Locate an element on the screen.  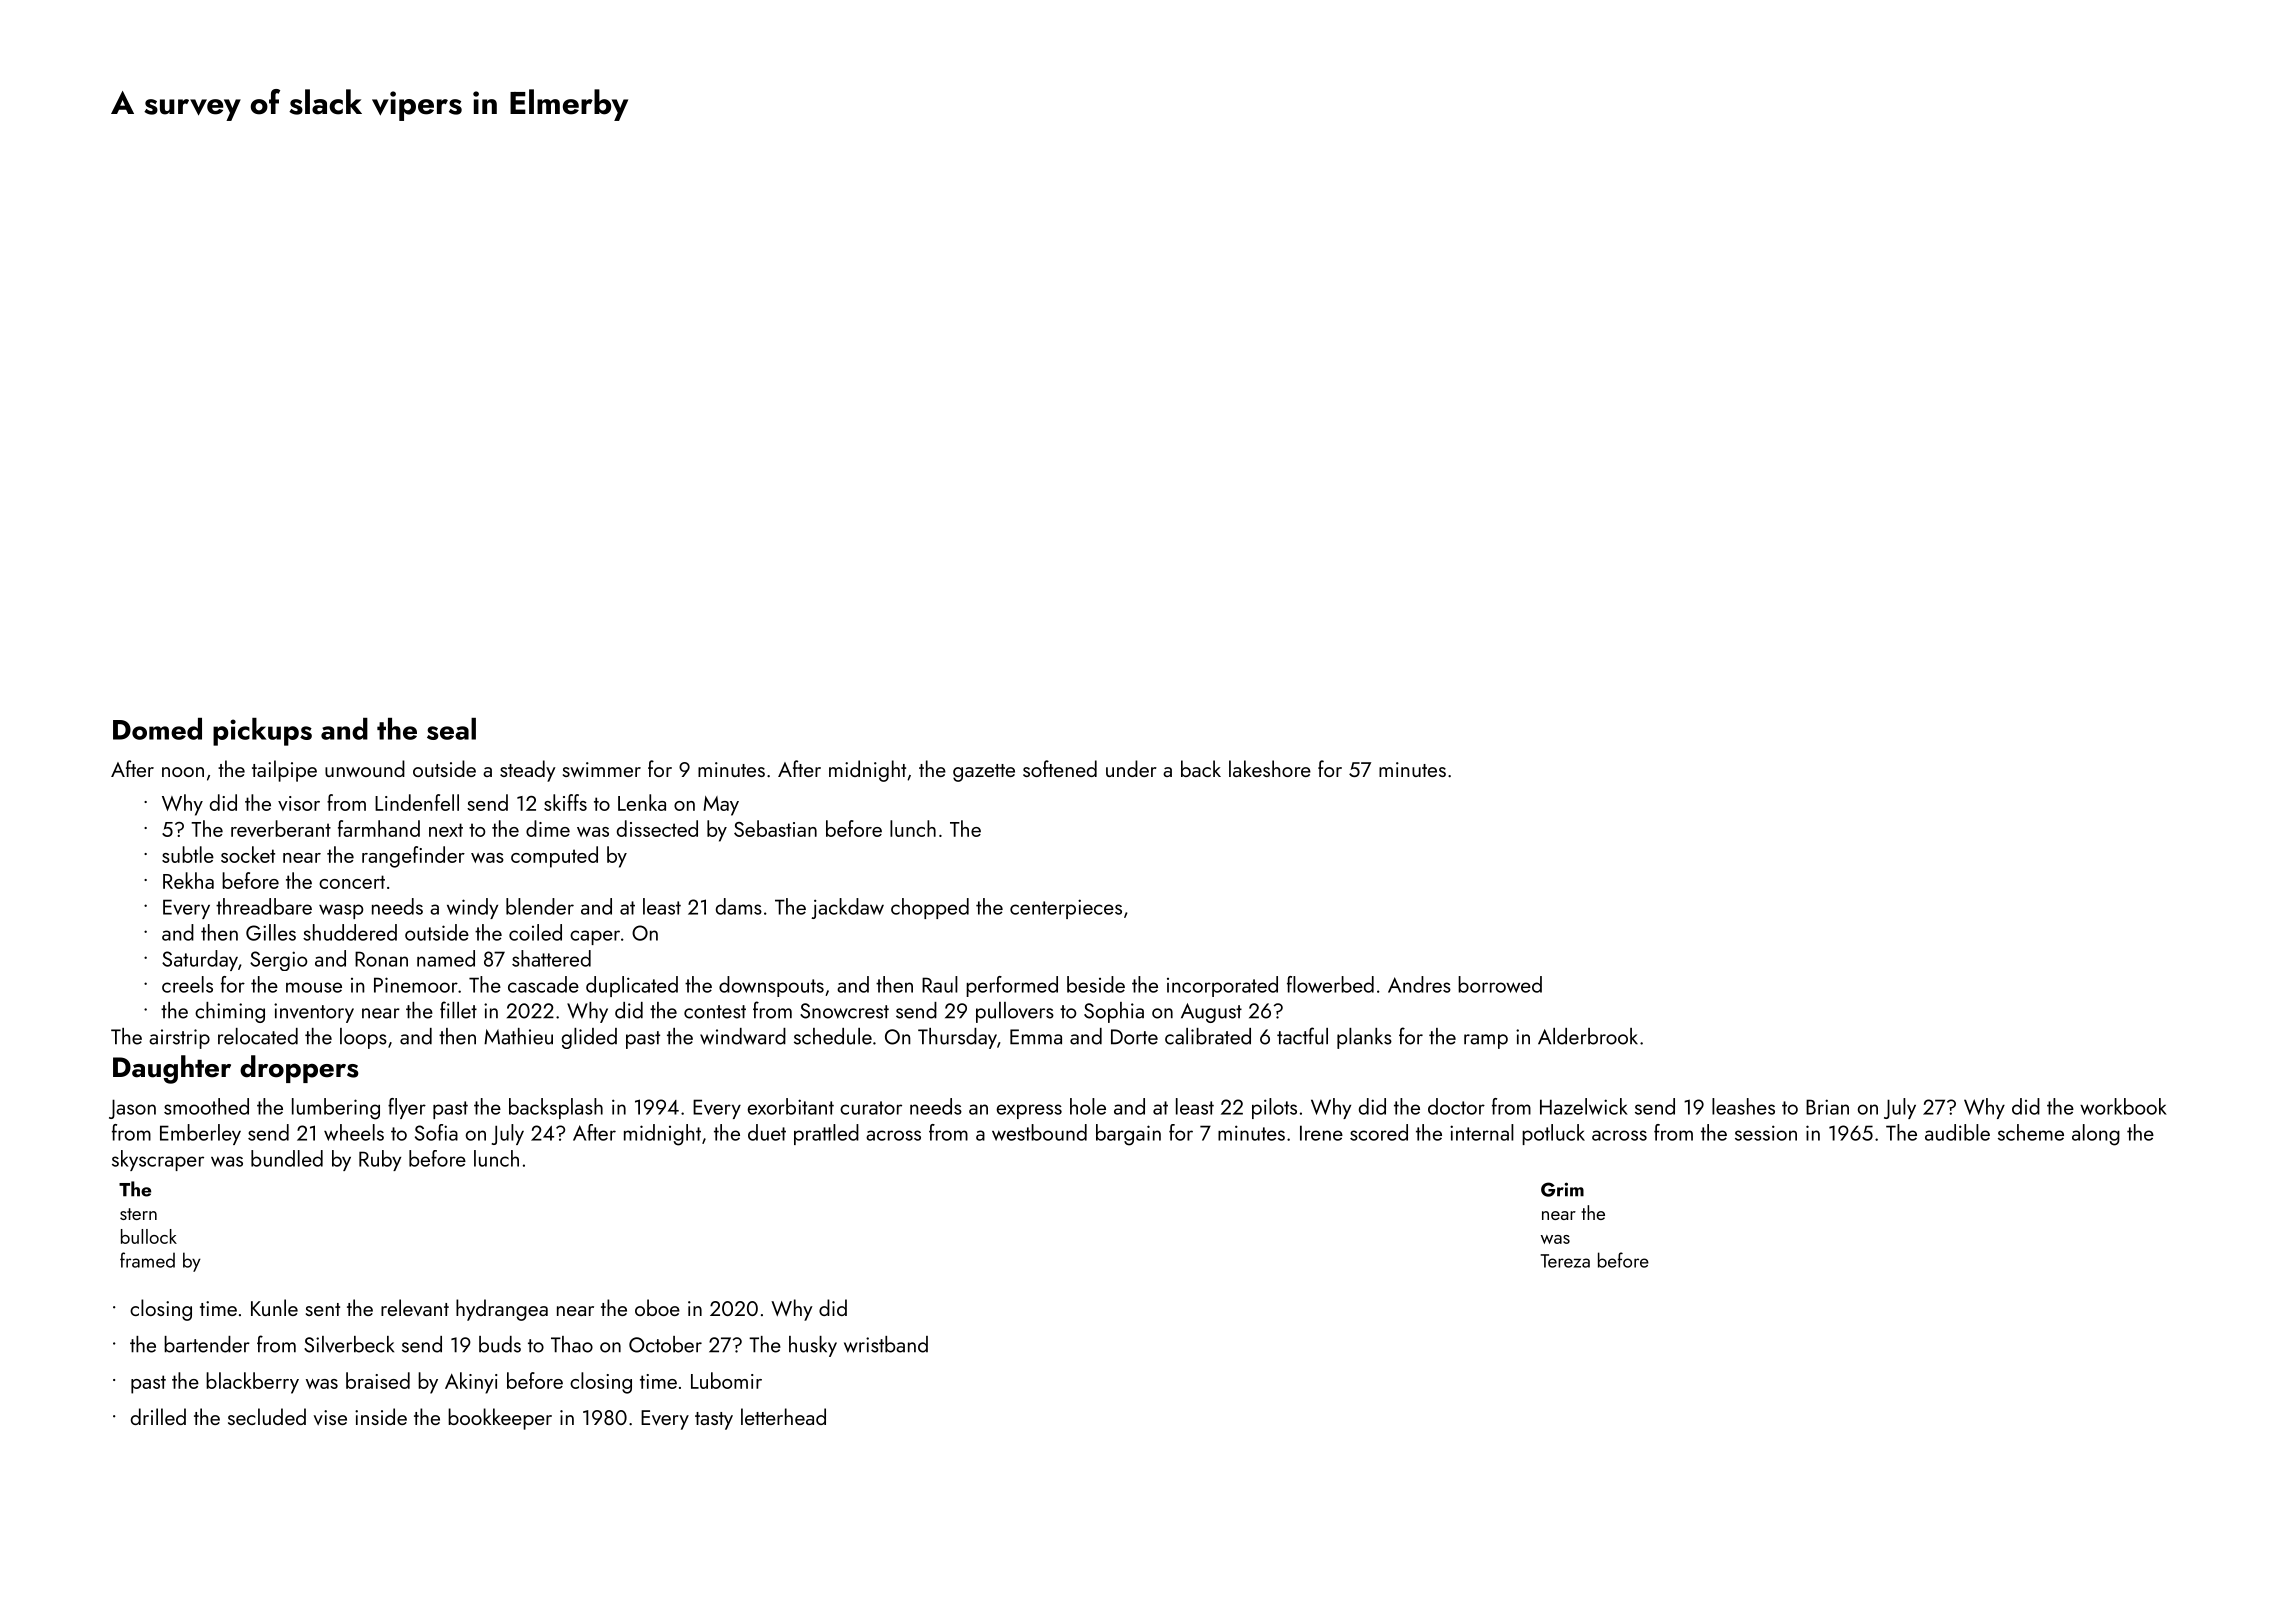
Jason is located at coordinates (132, 1109).
